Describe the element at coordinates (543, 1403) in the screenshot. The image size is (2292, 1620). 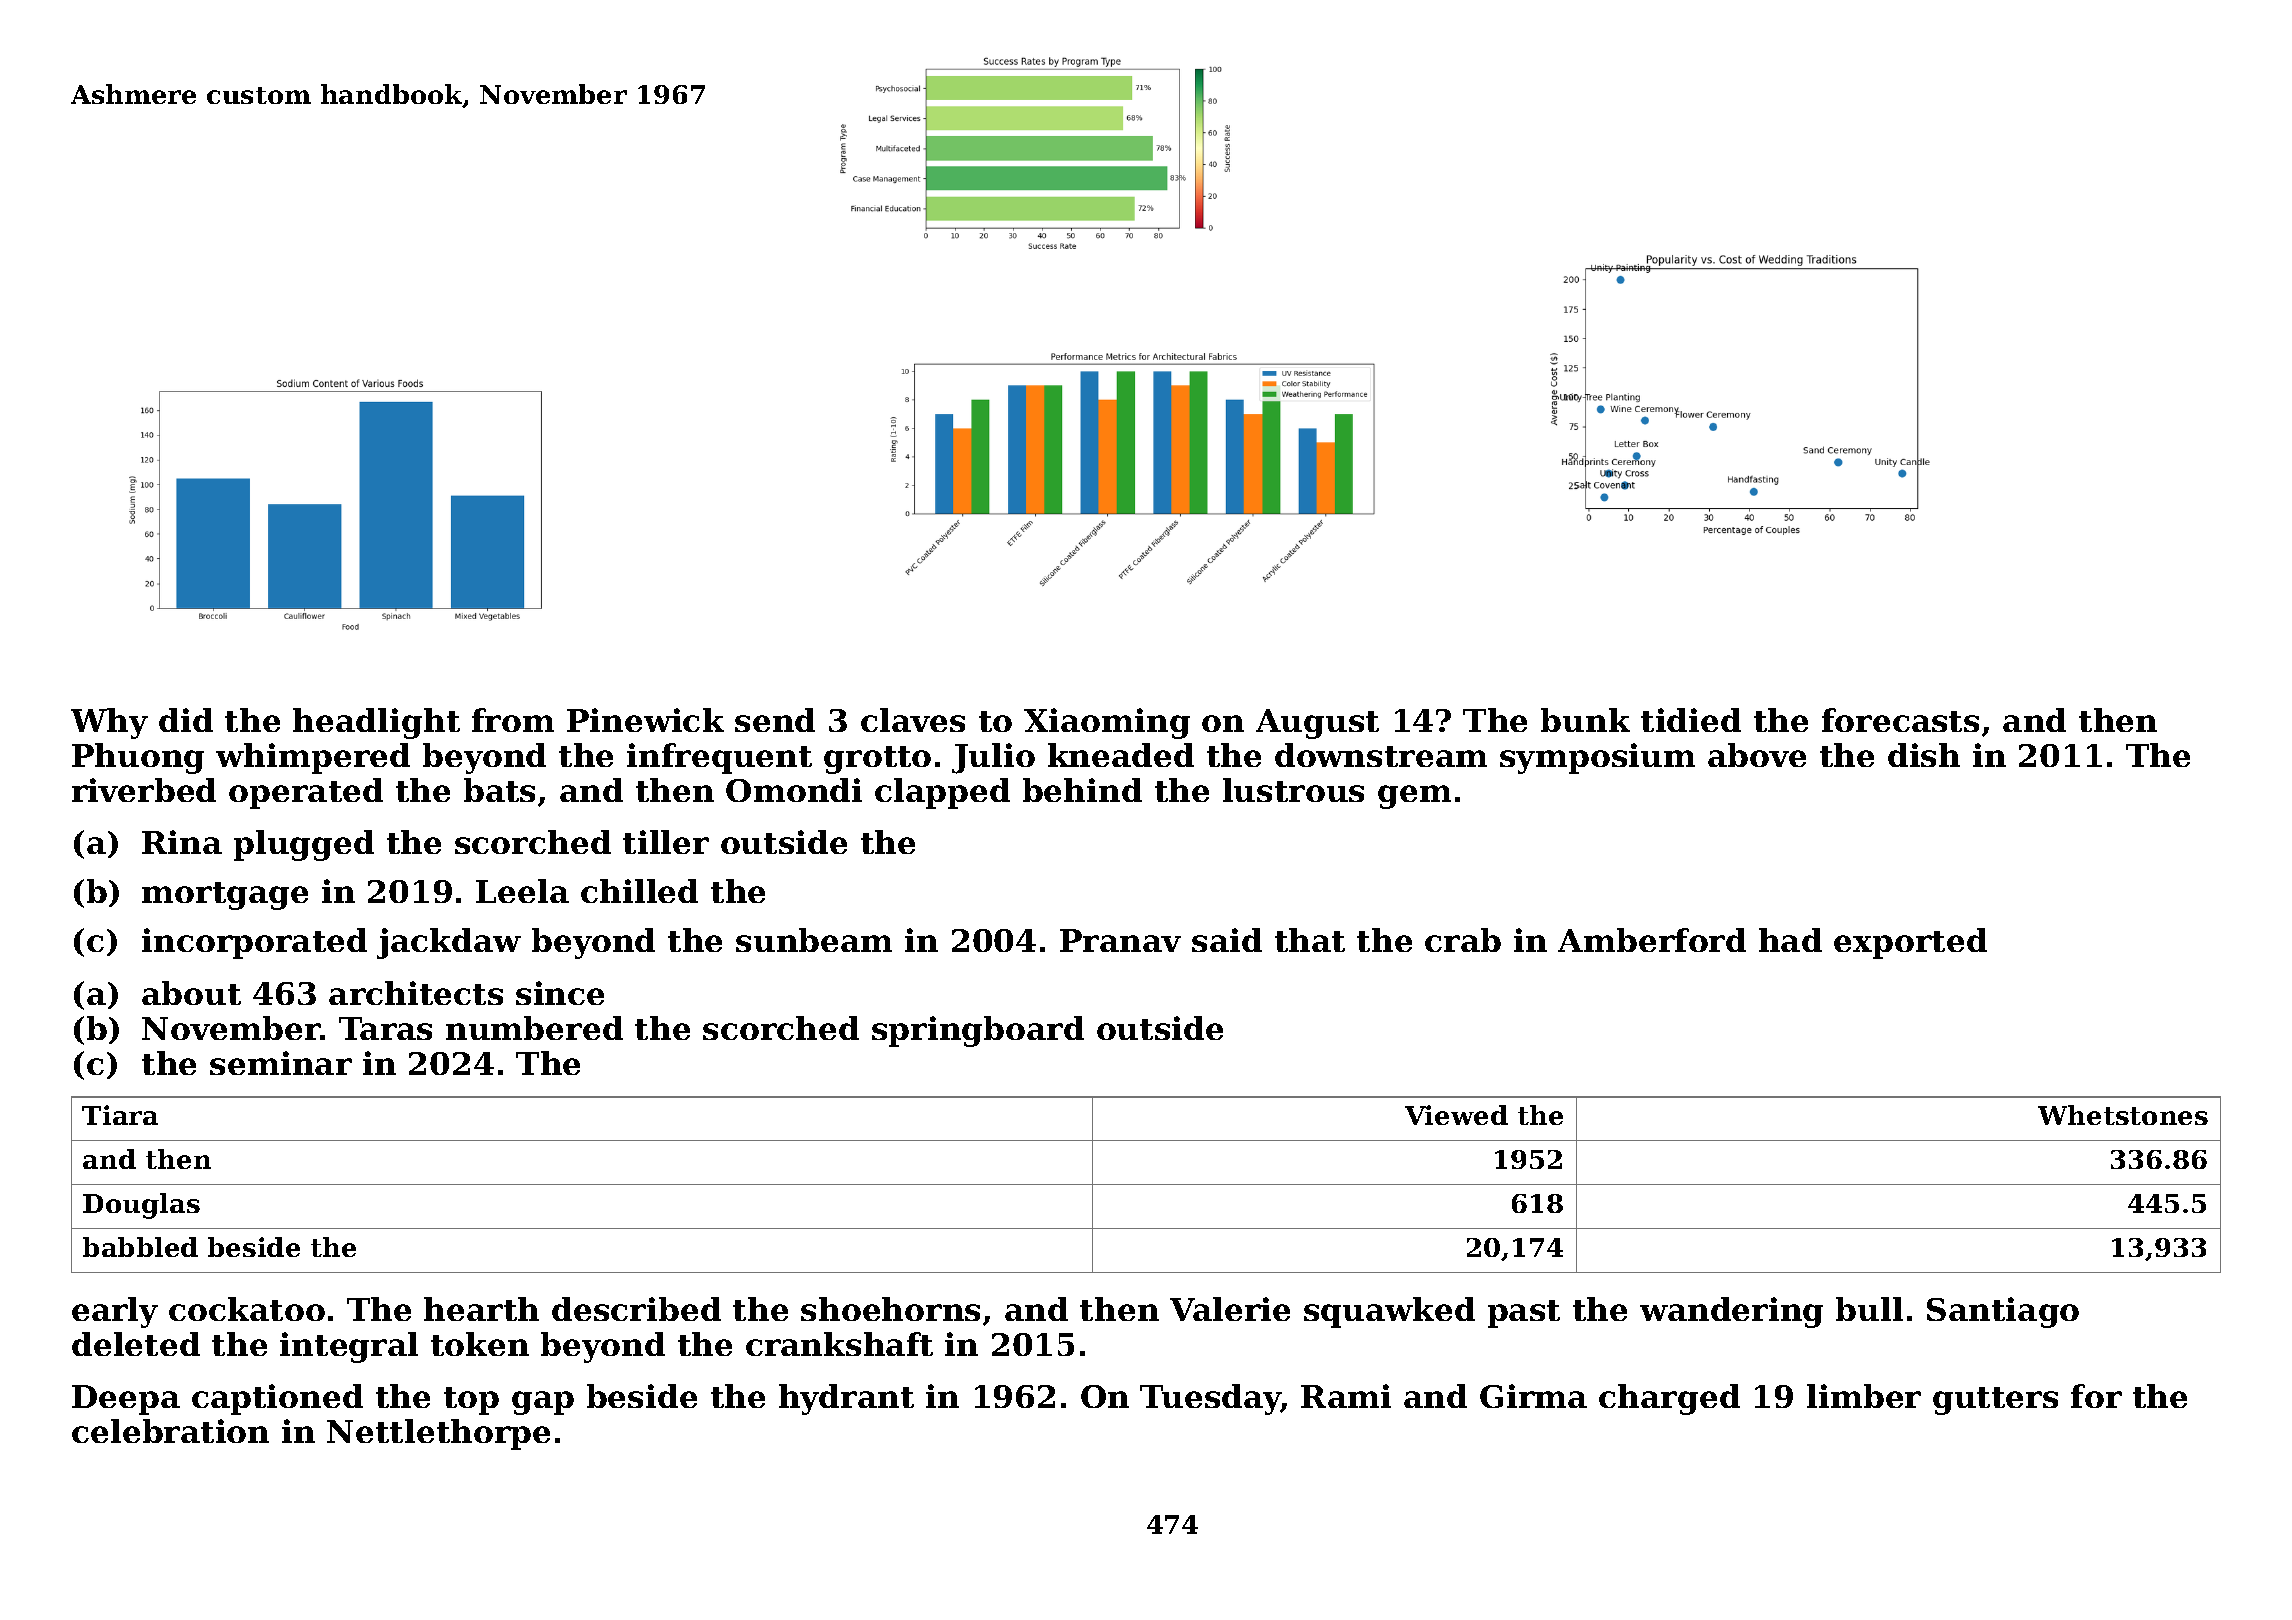
I see `gap` at that location.
